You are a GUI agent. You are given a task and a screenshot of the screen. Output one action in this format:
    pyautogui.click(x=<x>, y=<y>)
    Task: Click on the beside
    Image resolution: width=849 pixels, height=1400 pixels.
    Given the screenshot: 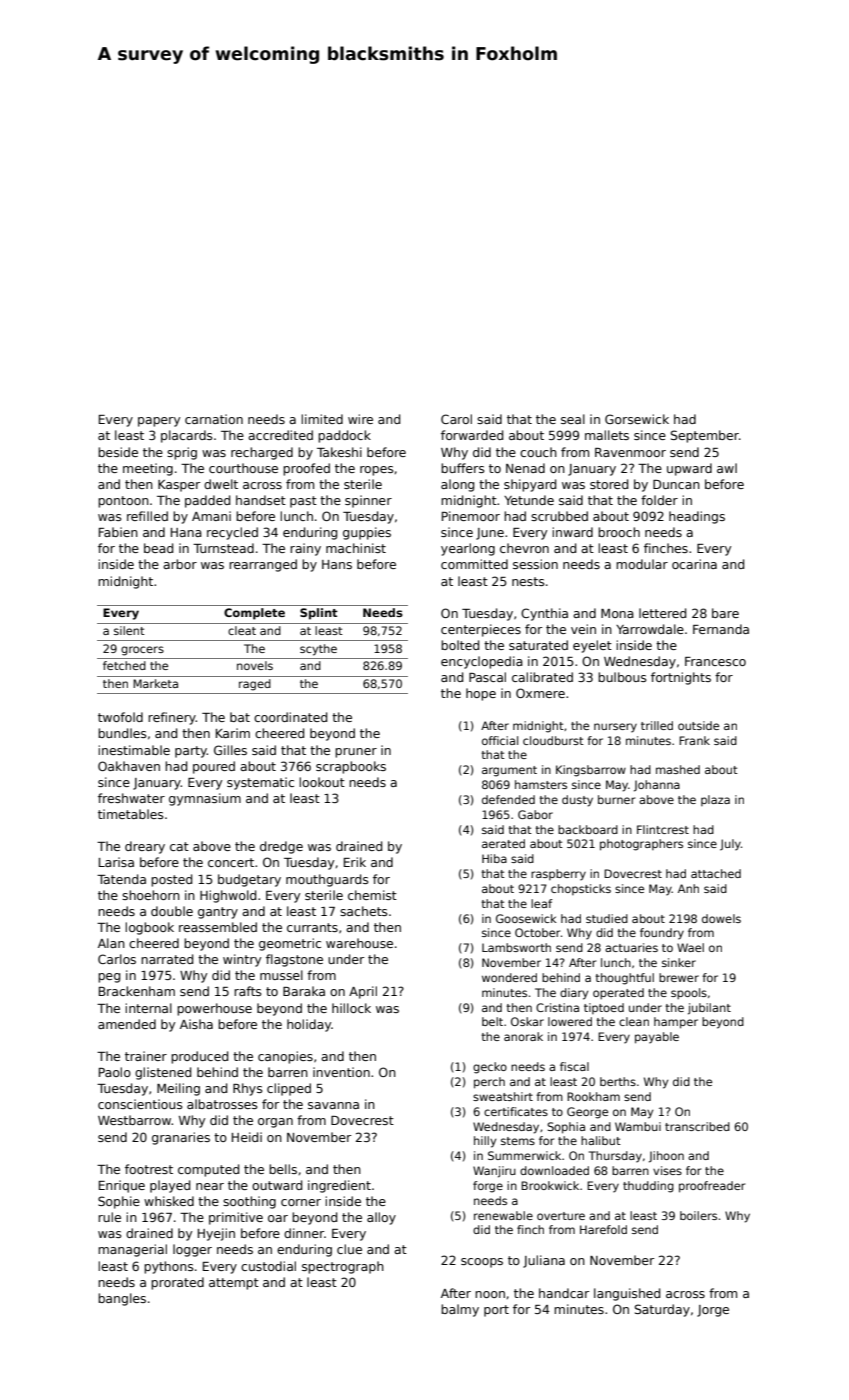 What is the action you would take?
    pyautogui.click(x=118, y=452)
